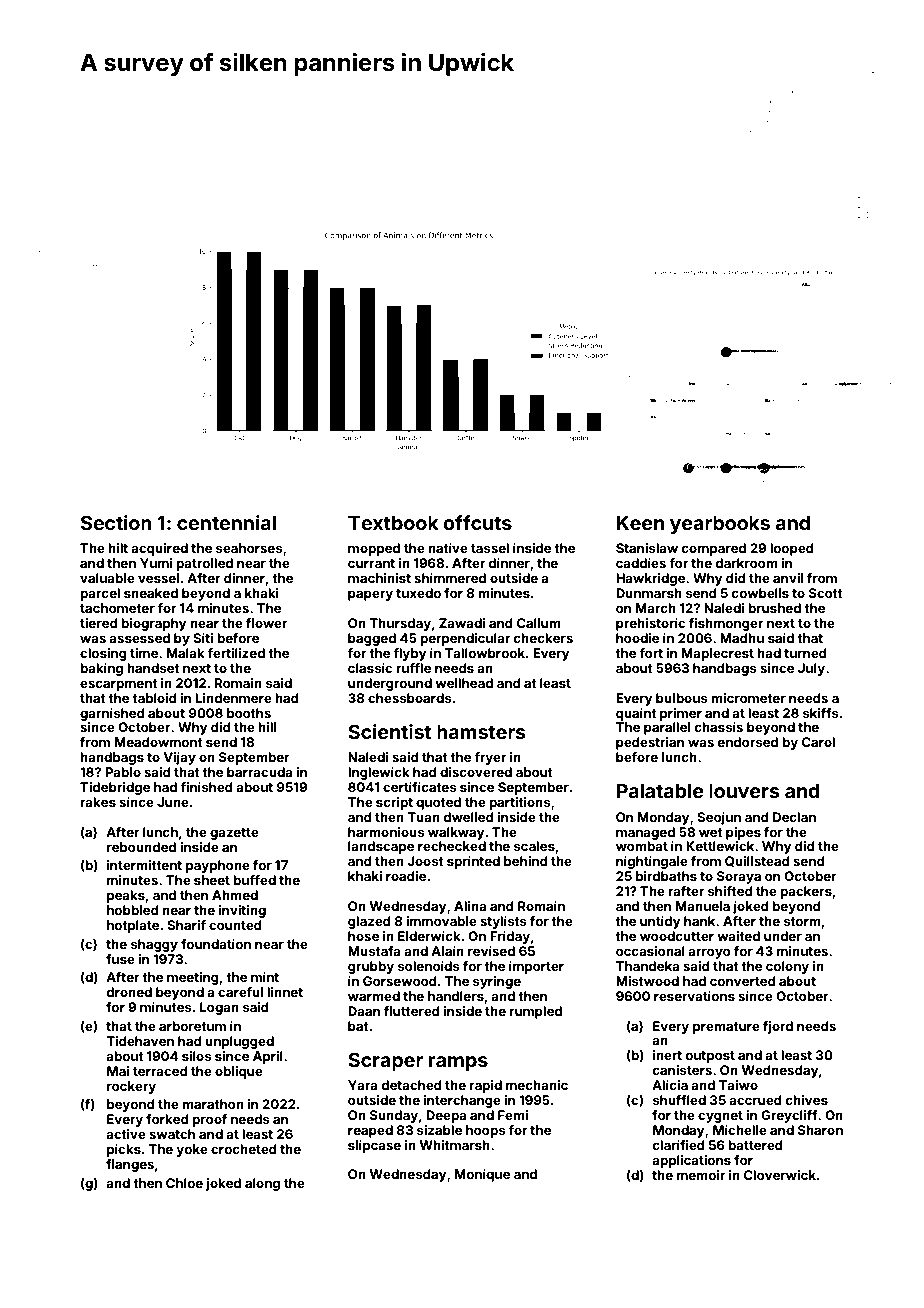 Image resolution: width=924 pixels, height=1308 pixels. I want to click on Femi, so click(513, 1115).
